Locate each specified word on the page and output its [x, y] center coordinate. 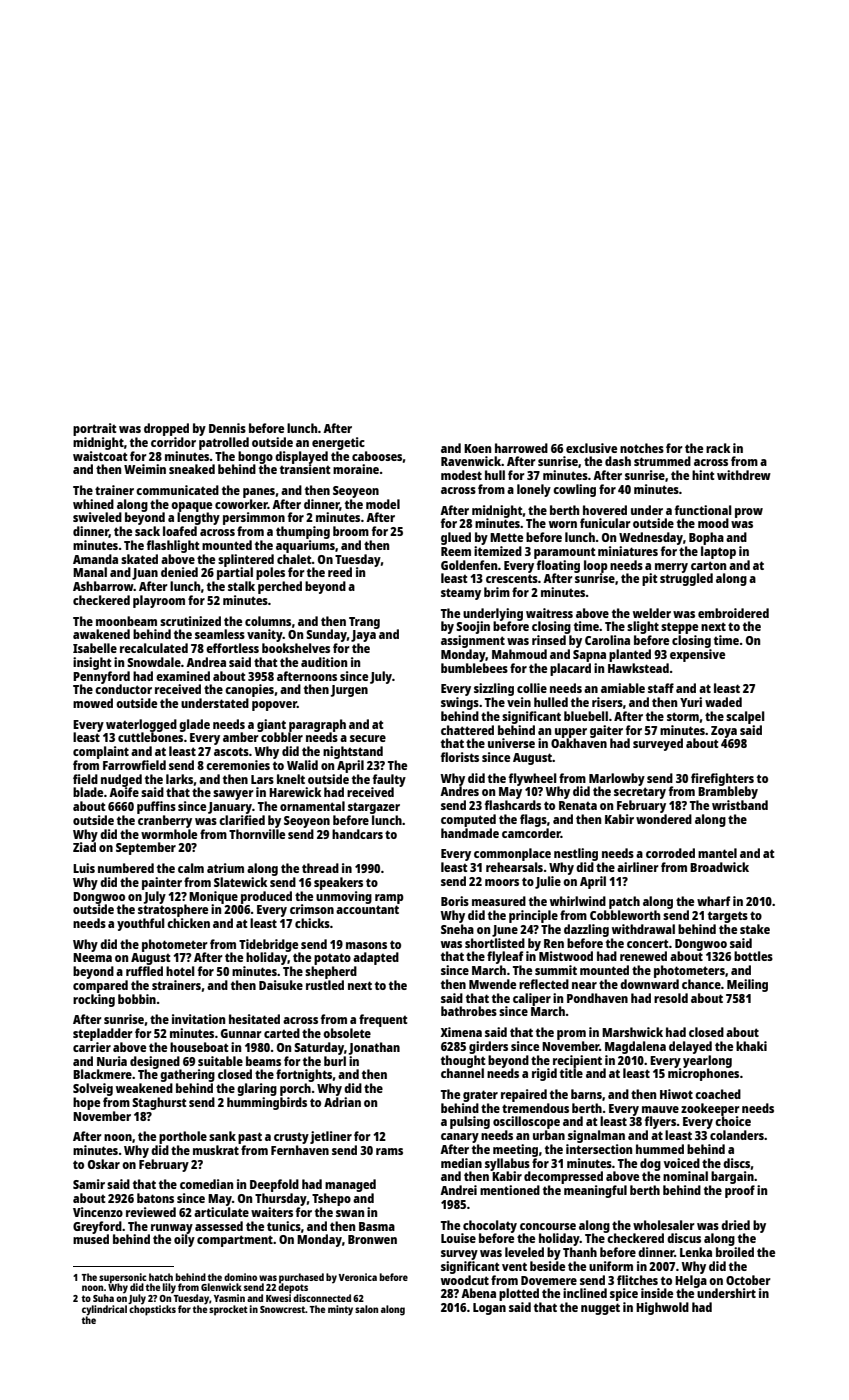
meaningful [595, 1191]
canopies [249, 690]
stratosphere [173, 910]
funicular [605, 523]
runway [172, 1229]
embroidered [733, 613]
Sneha [457, 929]
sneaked [192, 469]
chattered [467, 730]
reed [340, 572]
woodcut [465, 1280]
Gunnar [241, 1033]
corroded [670, 853]
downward [649, 984]
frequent [383, 1020]
